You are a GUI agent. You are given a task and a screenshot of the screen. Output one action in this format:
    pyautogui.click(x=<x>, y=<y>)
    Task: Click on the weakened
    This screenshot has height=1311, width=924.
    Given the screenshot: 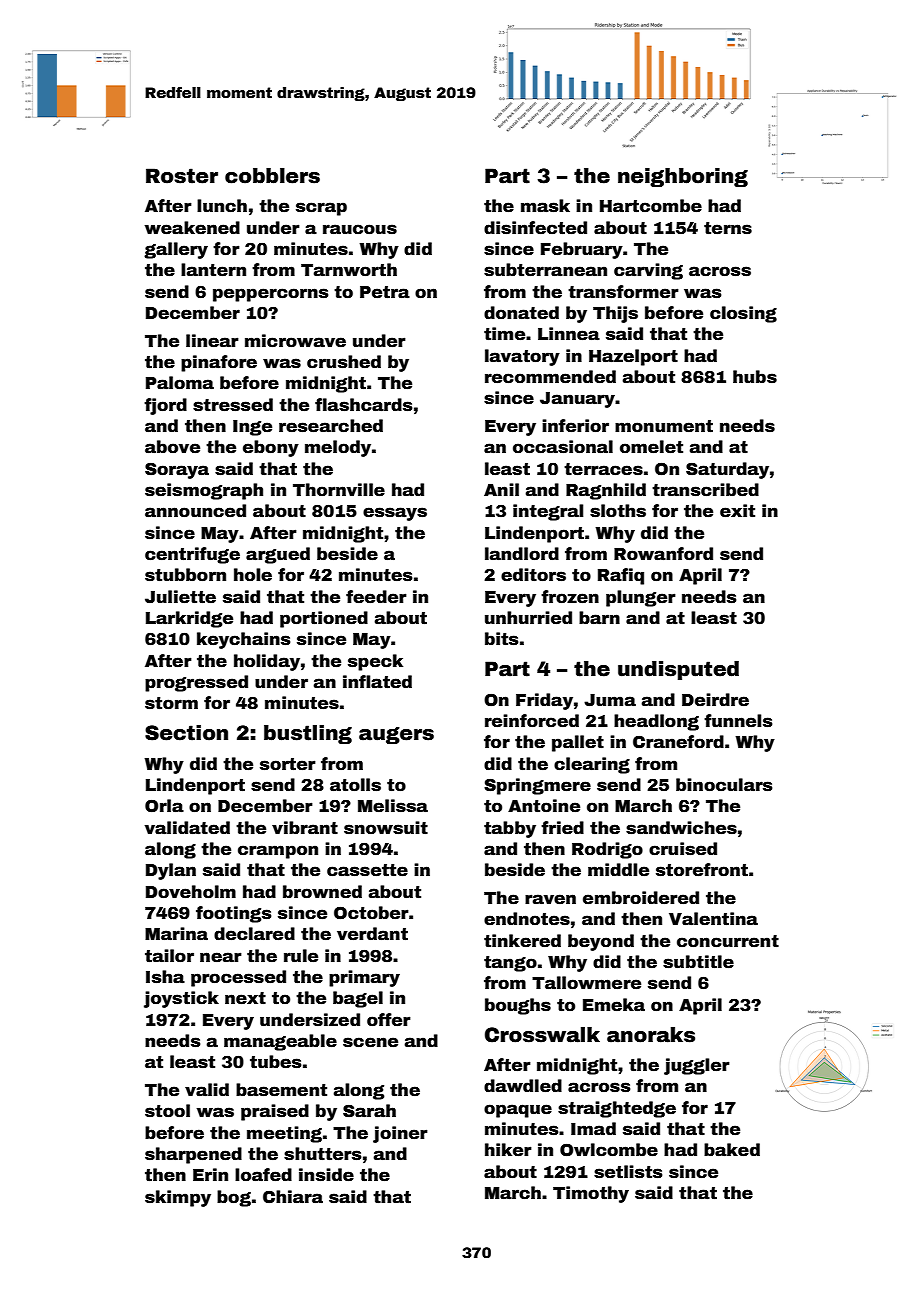 What is the action you would take?
    pyautogui.click(x=192, y=228)
